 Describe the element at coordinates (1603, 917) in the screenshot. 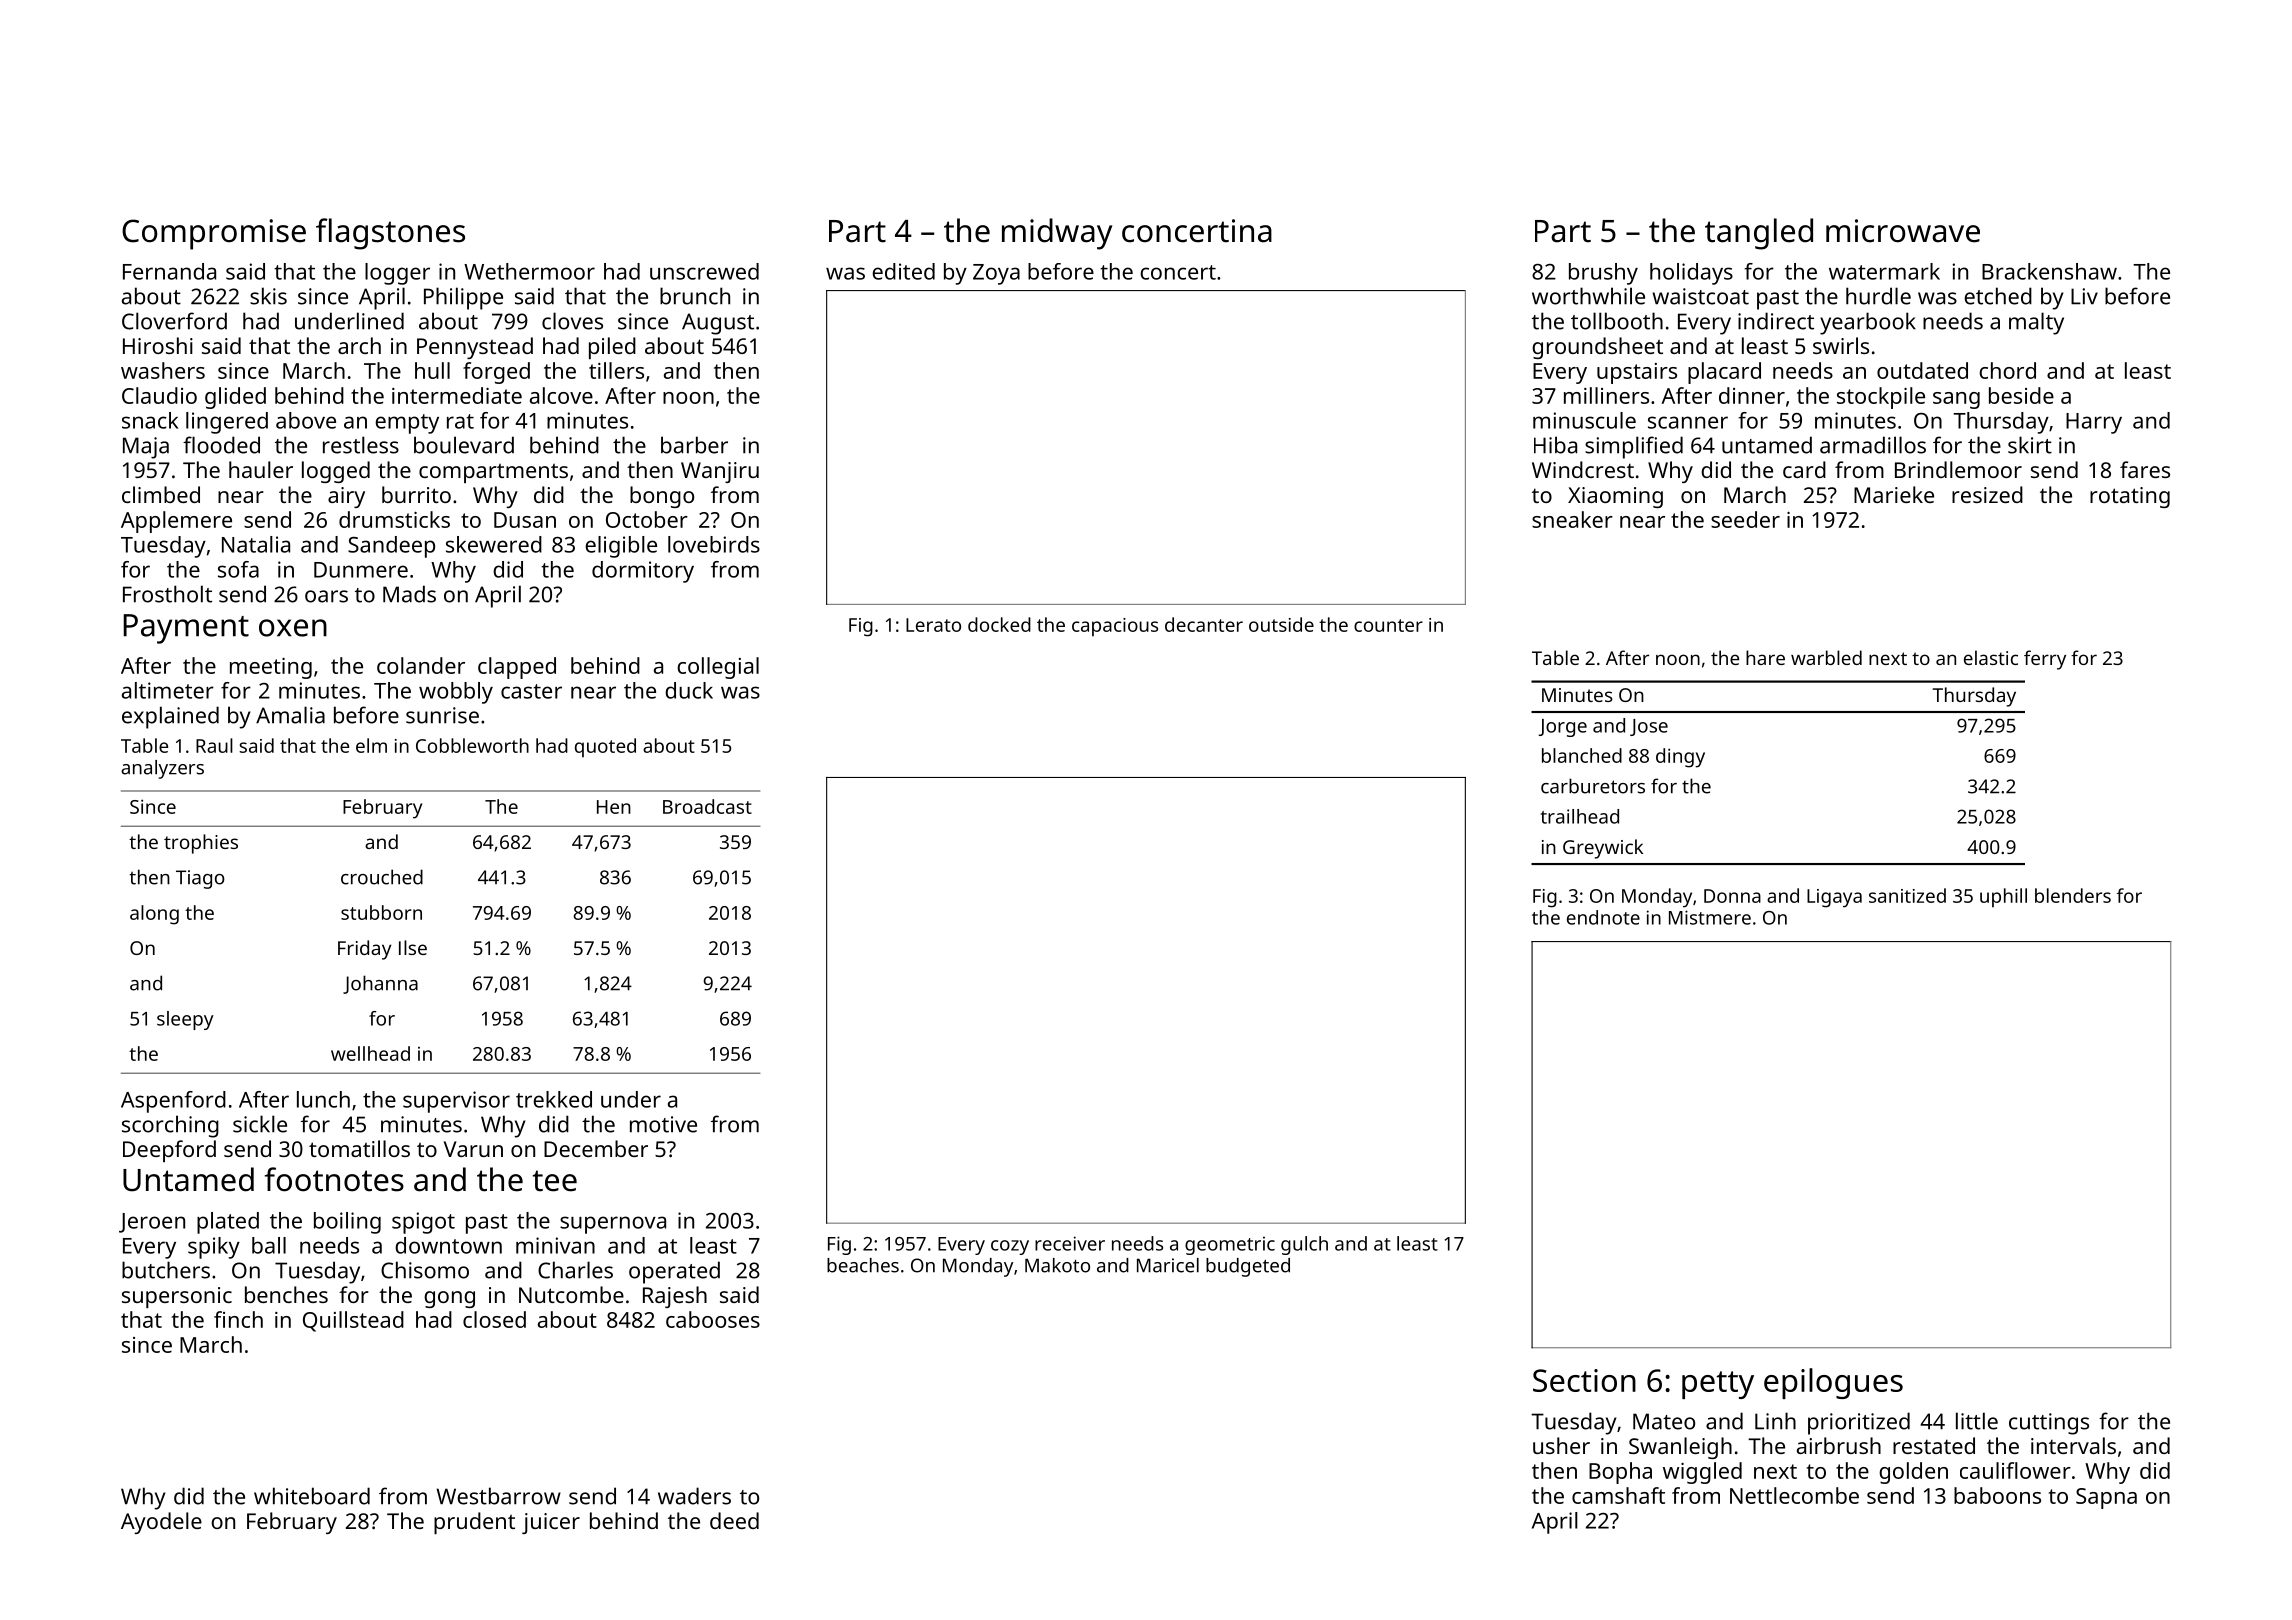

I see `endnote` at that location.
